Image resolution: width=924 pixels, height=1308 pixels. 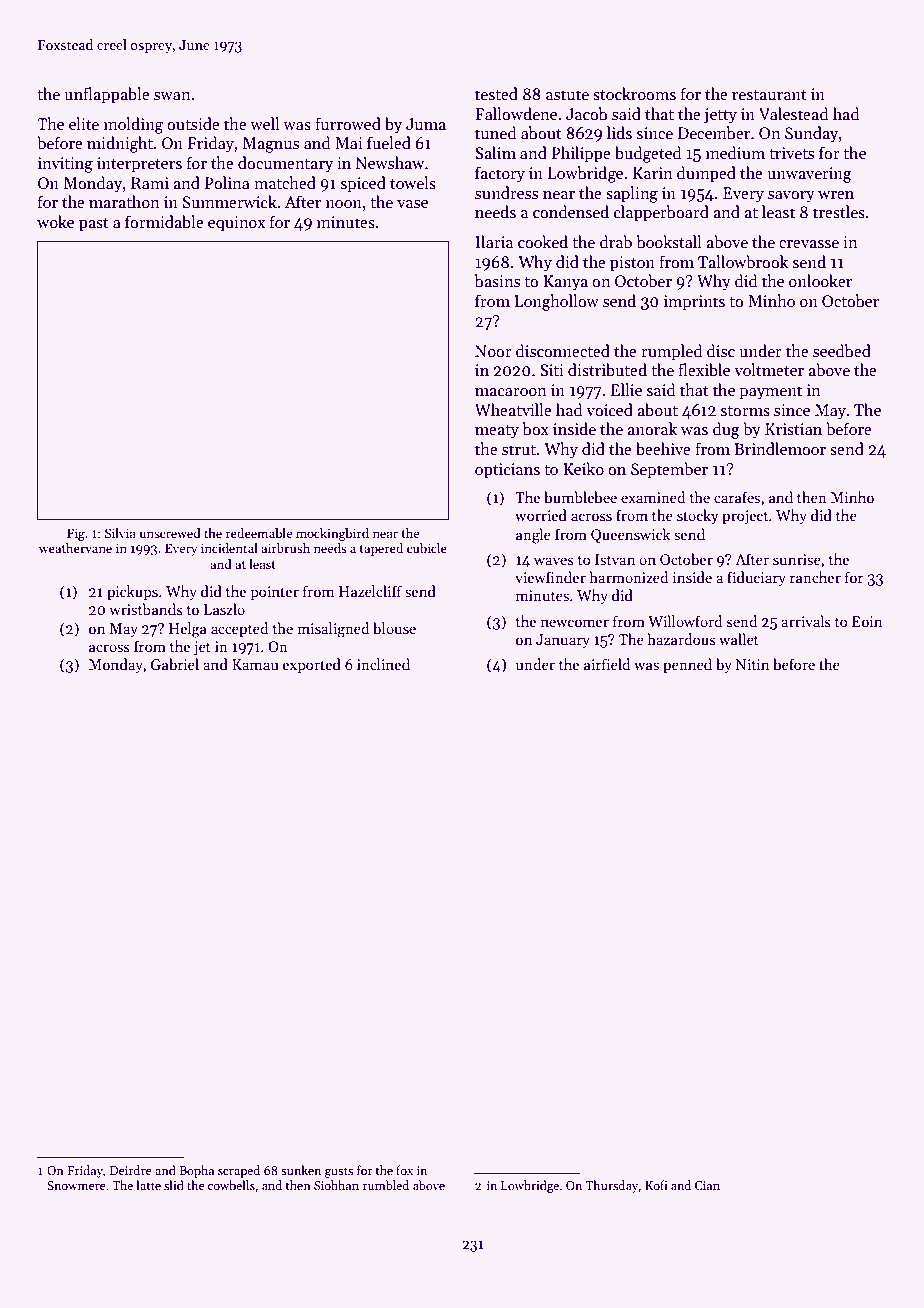 I want to click on scraped, so click(x=239, y=1171).
